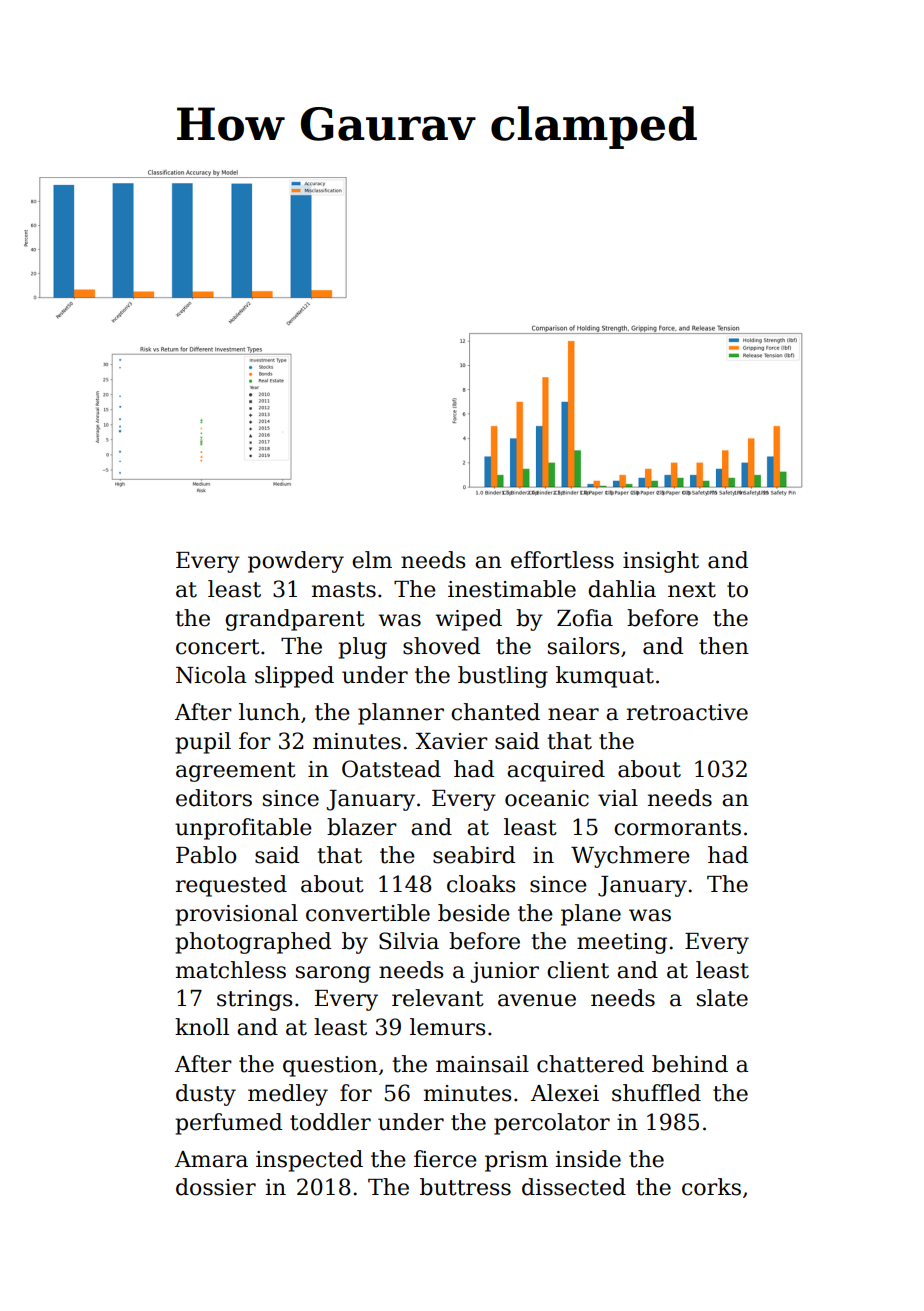  I want to click on perfumed, so click(228, 1124).
